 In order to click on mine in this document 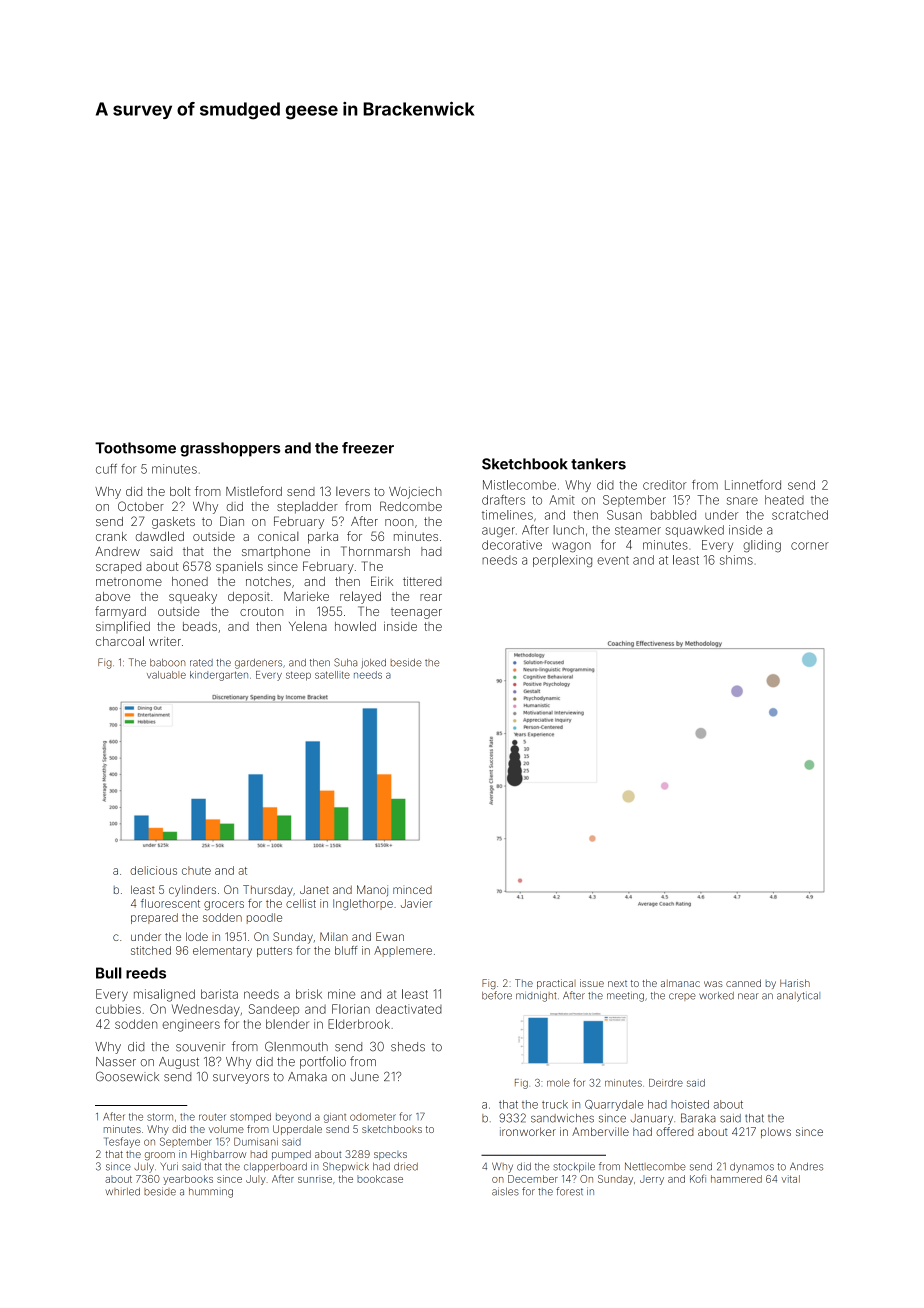, I will do `click(341, 994)`.
